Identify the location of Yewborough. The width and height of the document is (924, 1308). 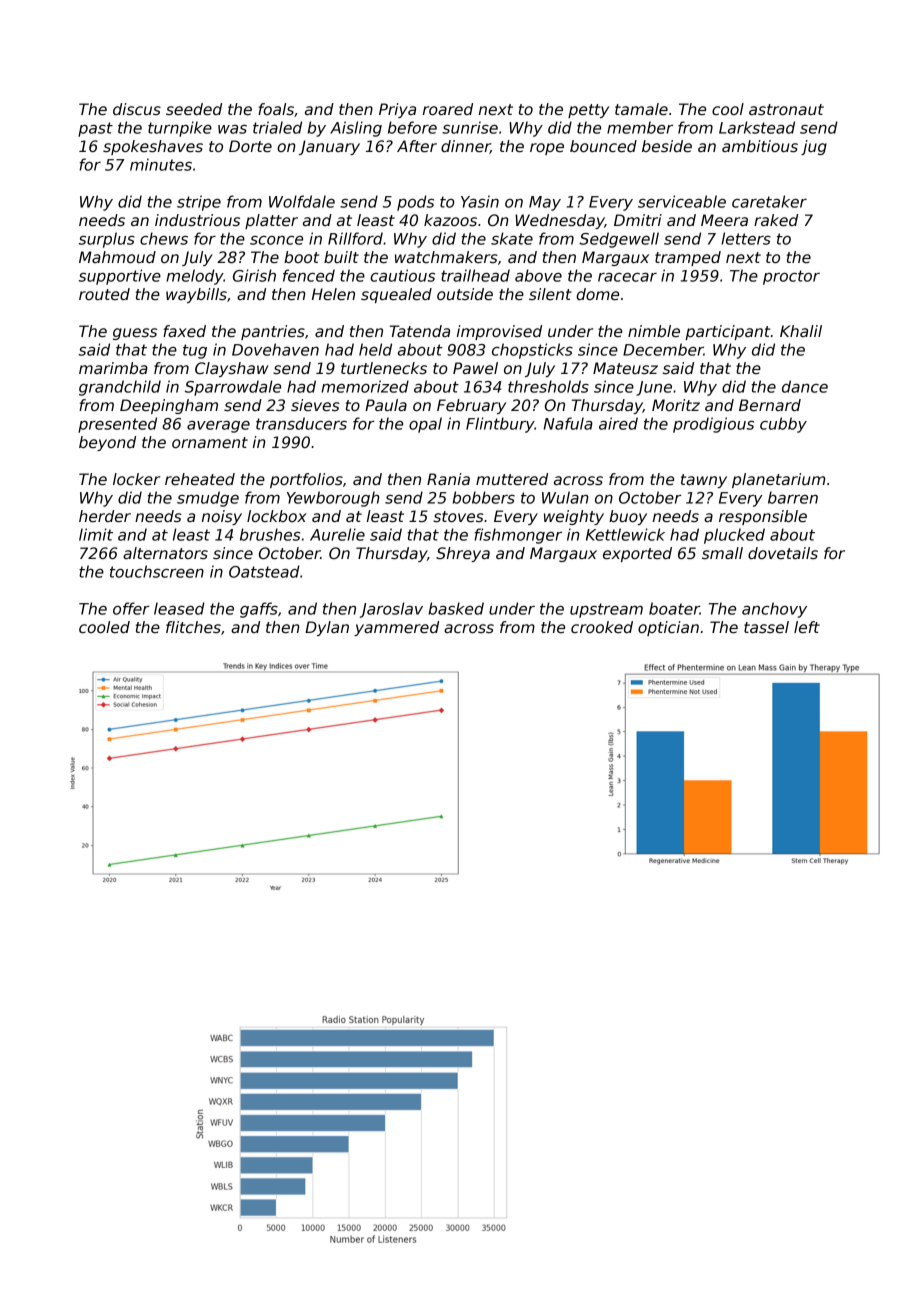
(333, 499).
